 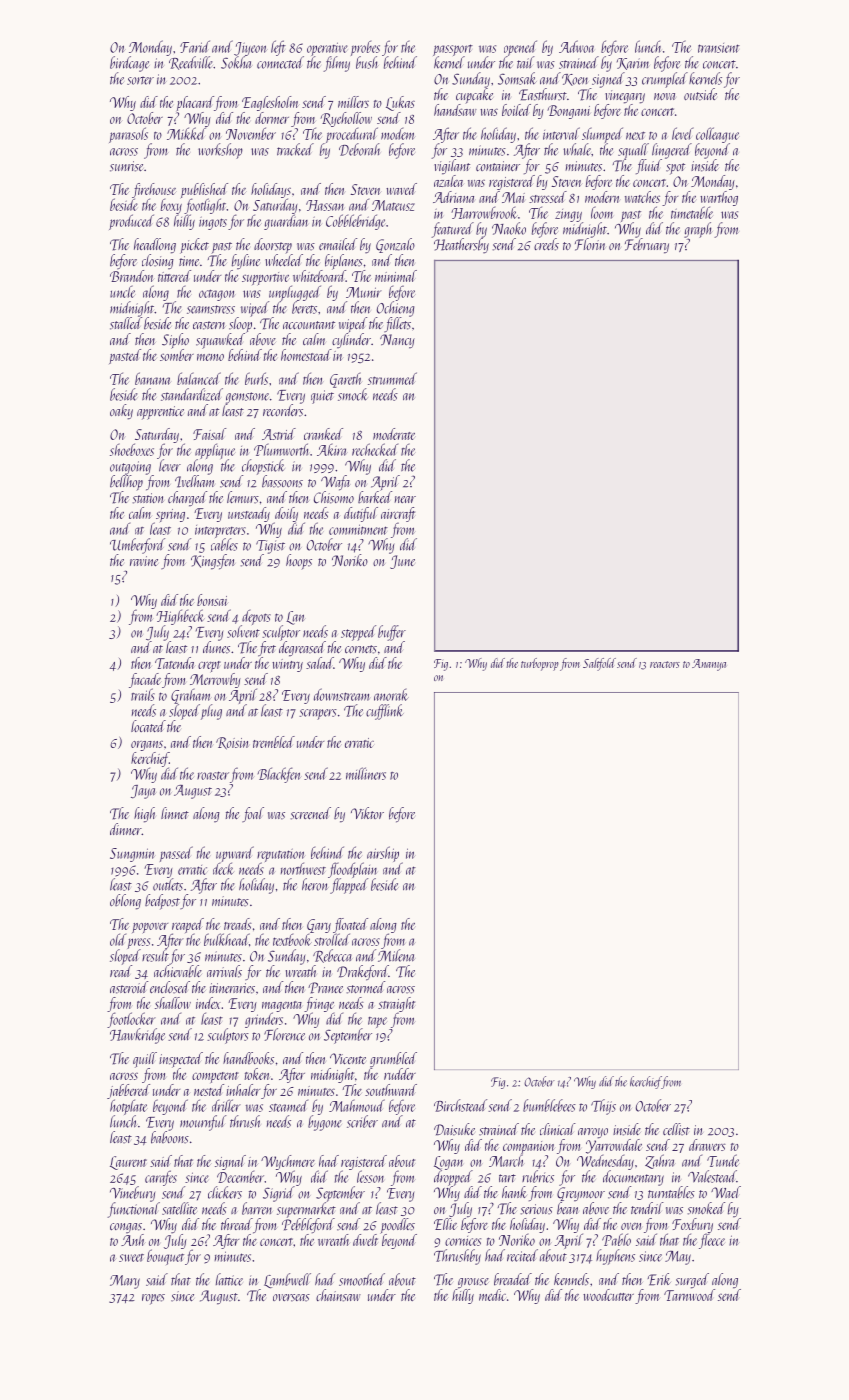 I want to click on carafes, so click(x=161, y=1178).
